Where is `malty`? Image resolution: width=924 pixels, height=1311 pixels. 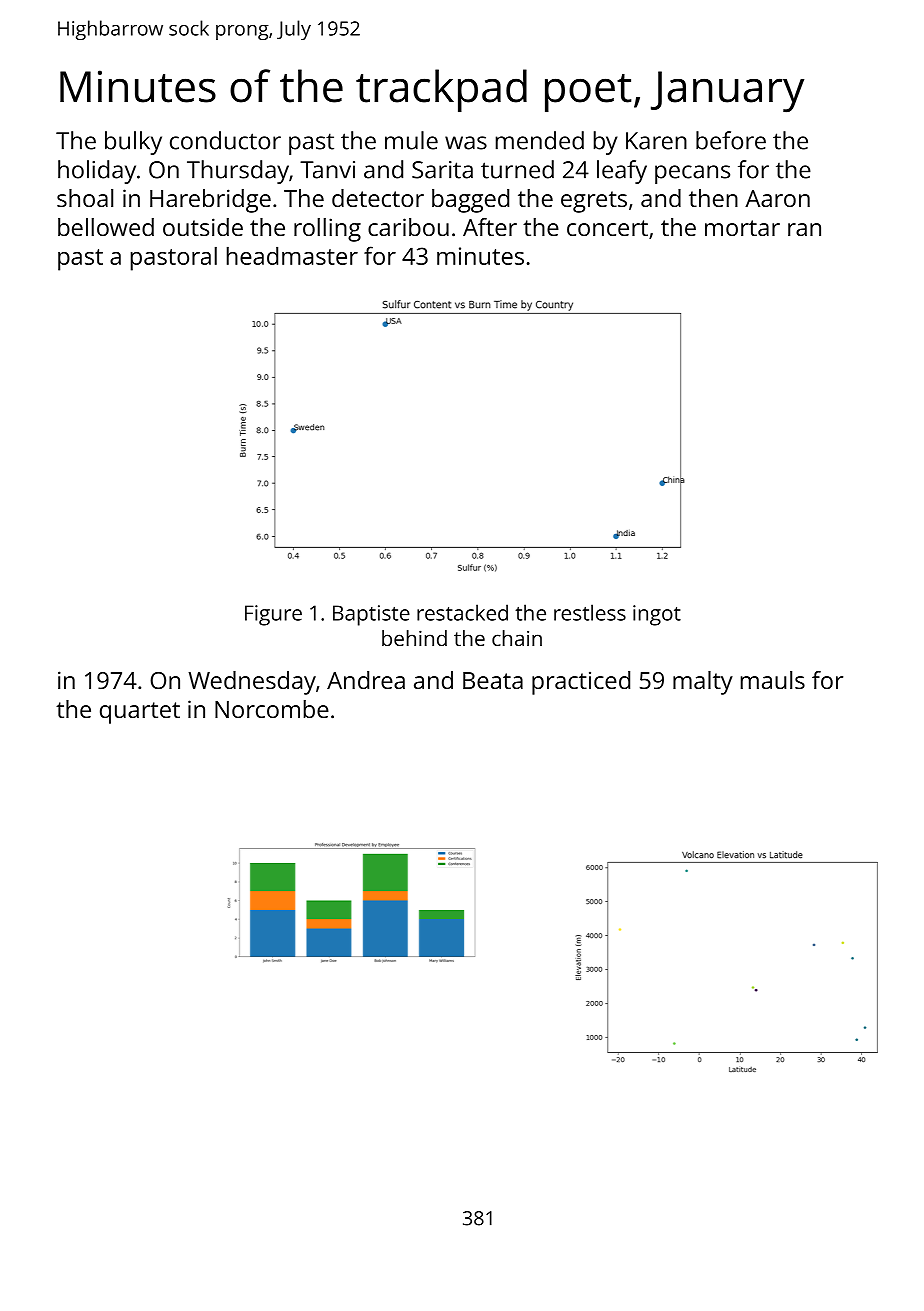
malty is located at coordinates (703, 683).
